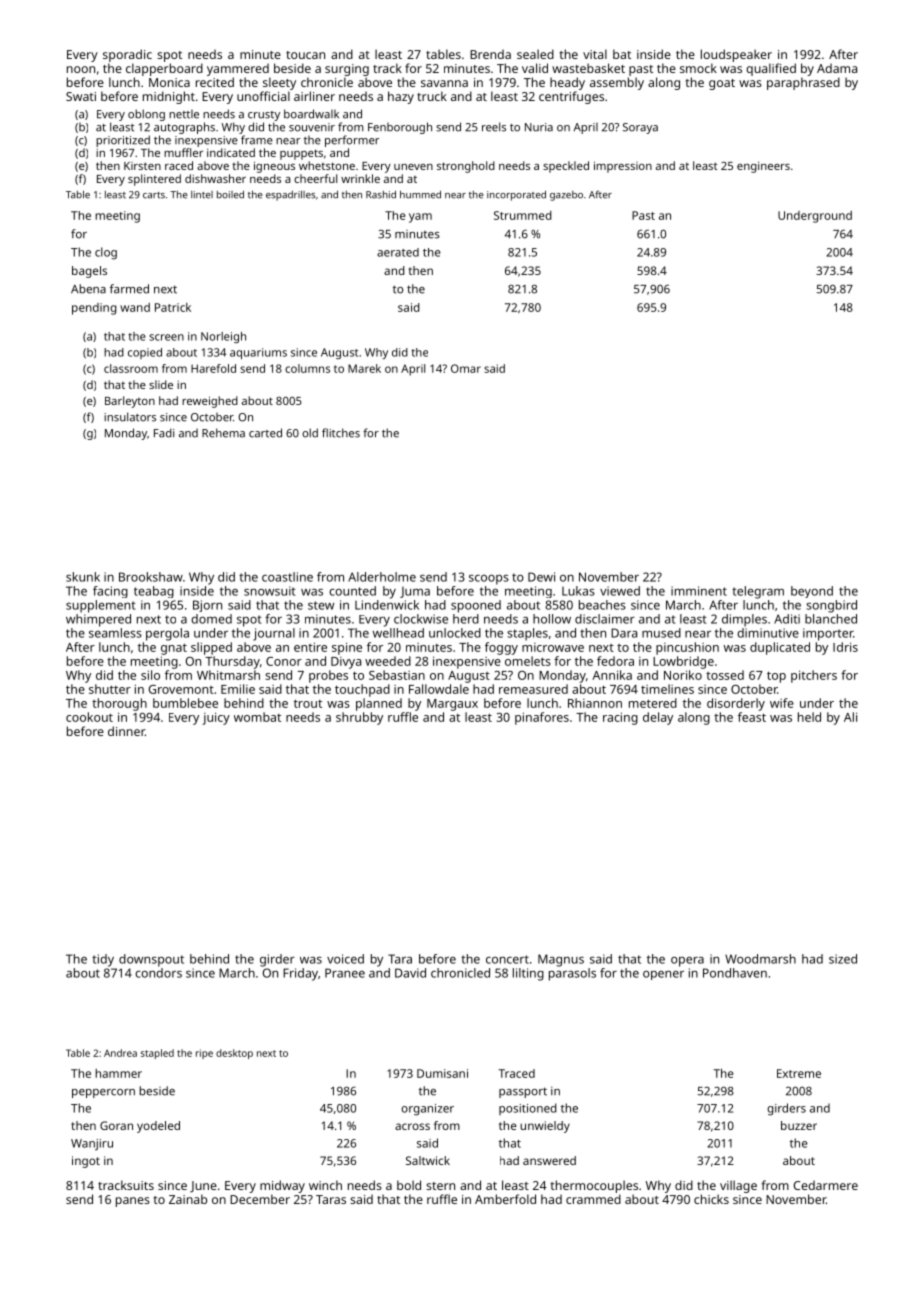  I want to click on Rehema, so click(223, 433).
